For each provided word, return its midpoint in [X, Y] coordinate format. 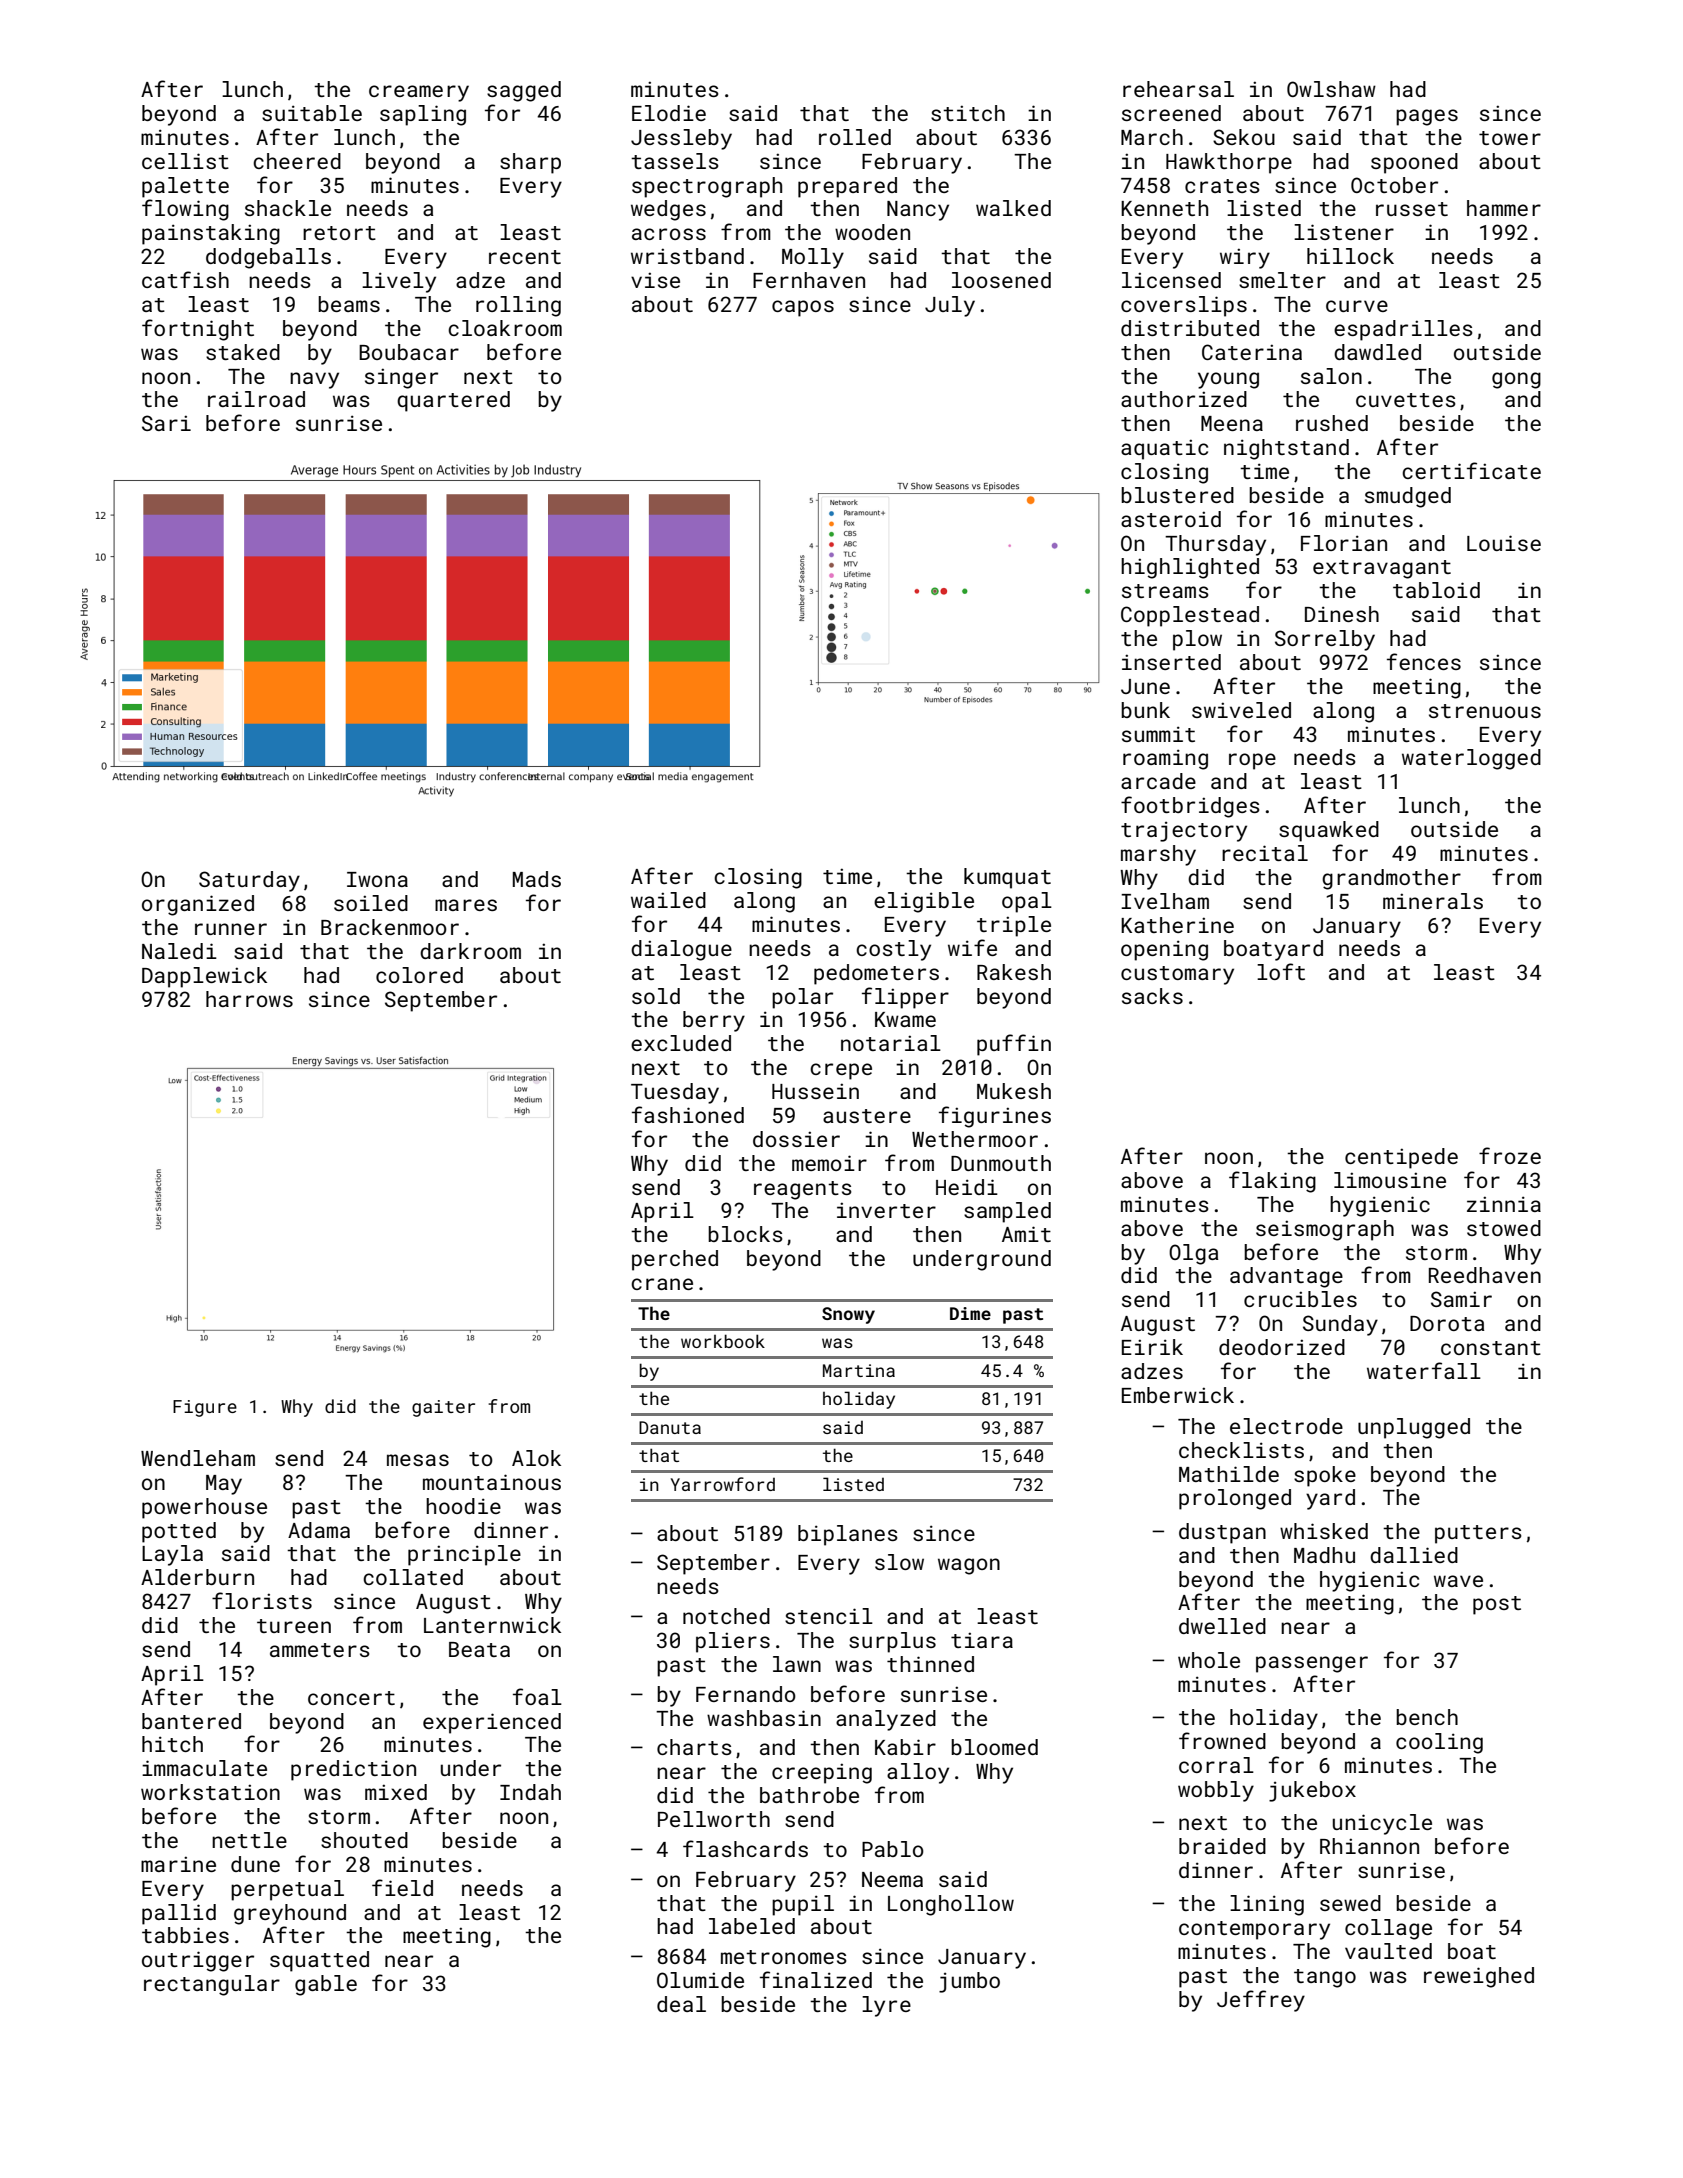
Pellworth [714, 1819]
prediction [353, 1770]
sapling [423, 115]
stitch [968, 113]
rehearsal [1178, 89]
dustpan [1222, 1533]
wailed [668, 900]
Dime [970, 1313]
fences [1424, 661]
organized [198, 905]
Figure [205, 1408]
